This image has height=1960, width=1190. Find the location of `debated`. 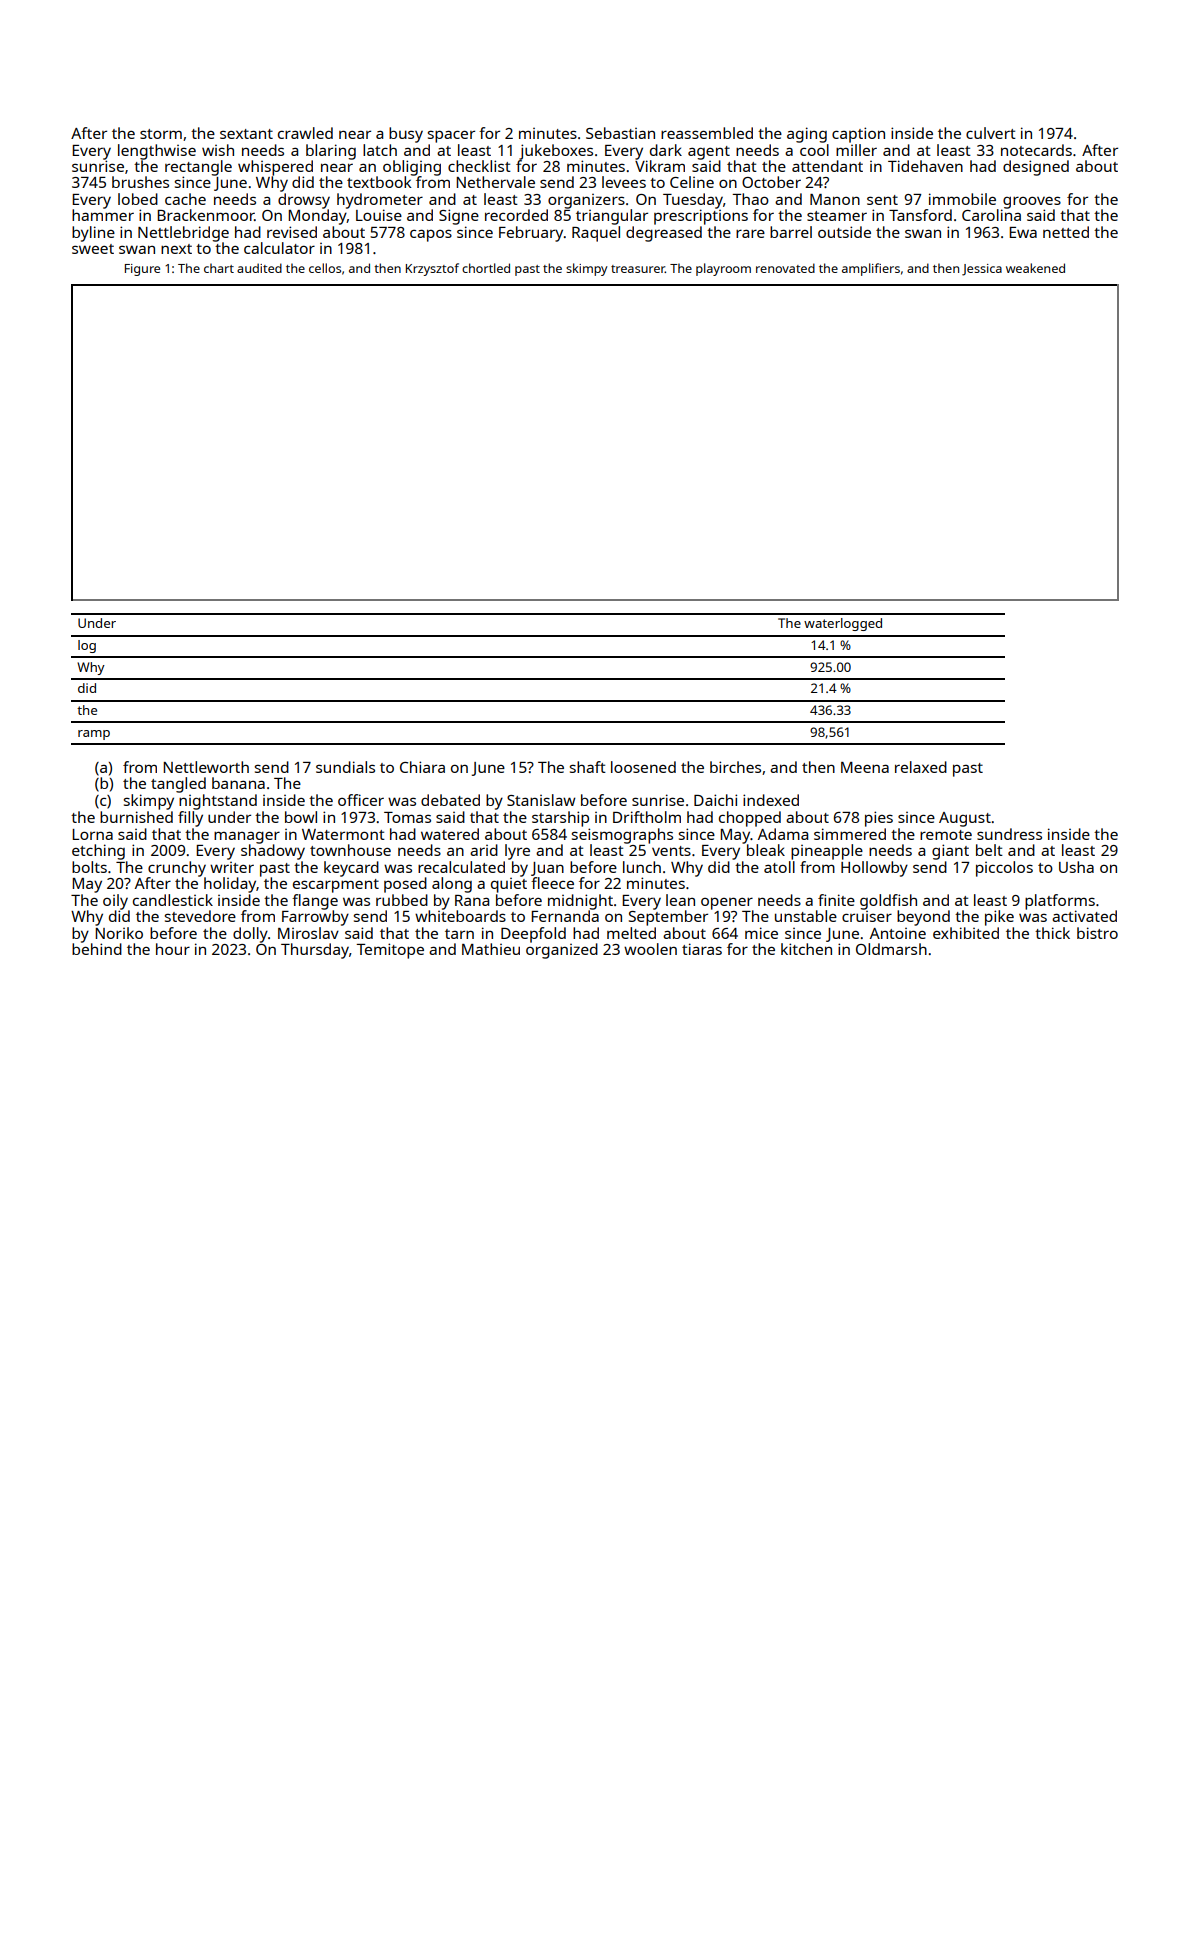

debated is located at coordinates (450, 800).
